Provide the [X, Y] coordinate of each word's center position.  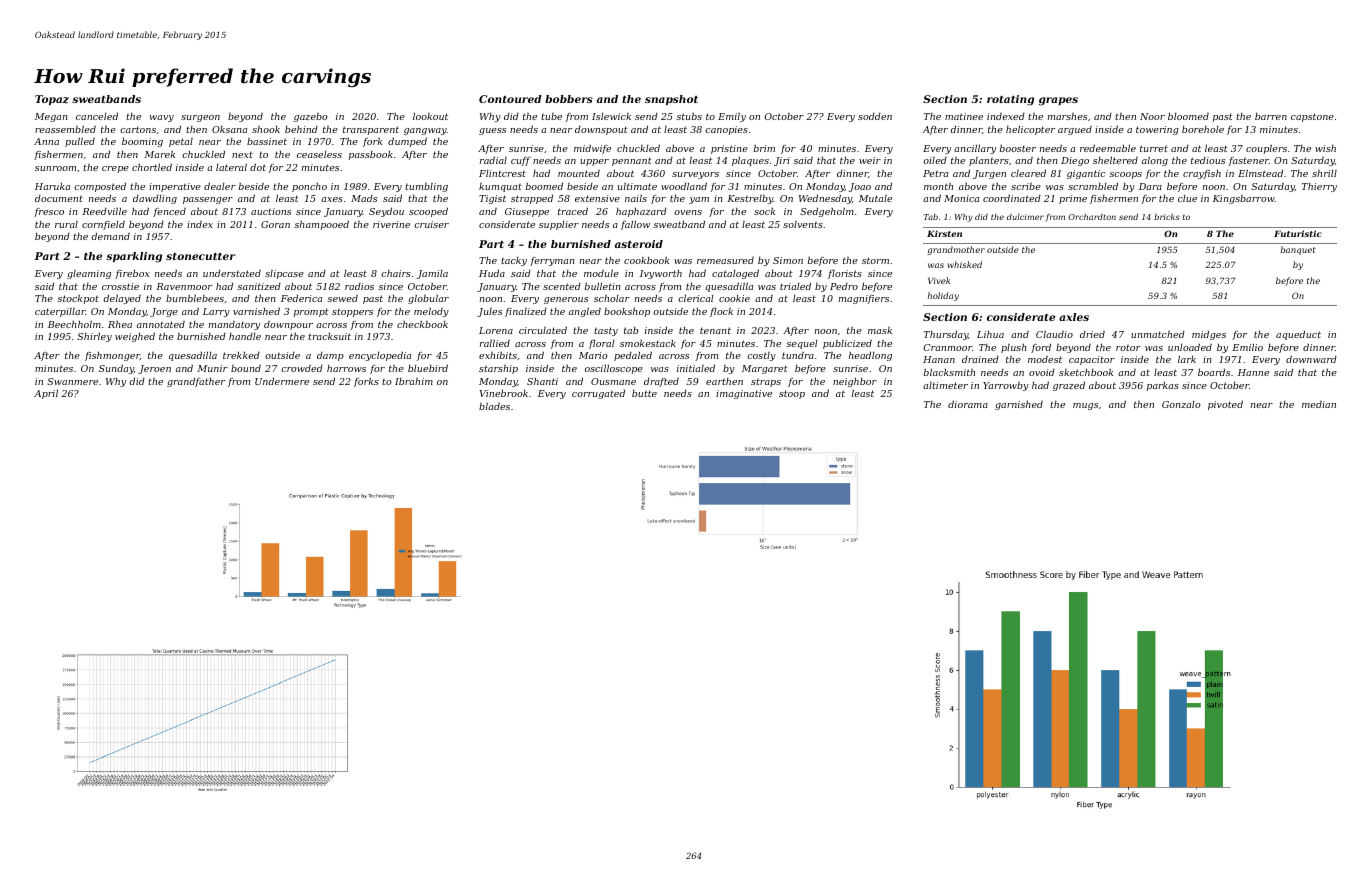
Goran [275, 224]
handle [245, 336]
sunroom [55, 168]
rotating [1010, 100]
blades [494, 406]
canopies [726, 130]
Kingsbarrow [1244, 199]
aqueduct [1298, 335]
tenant [715, 330]
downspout [601, 130]
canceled [97, 116]
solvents [803, 224]
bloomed [1188, 116]
